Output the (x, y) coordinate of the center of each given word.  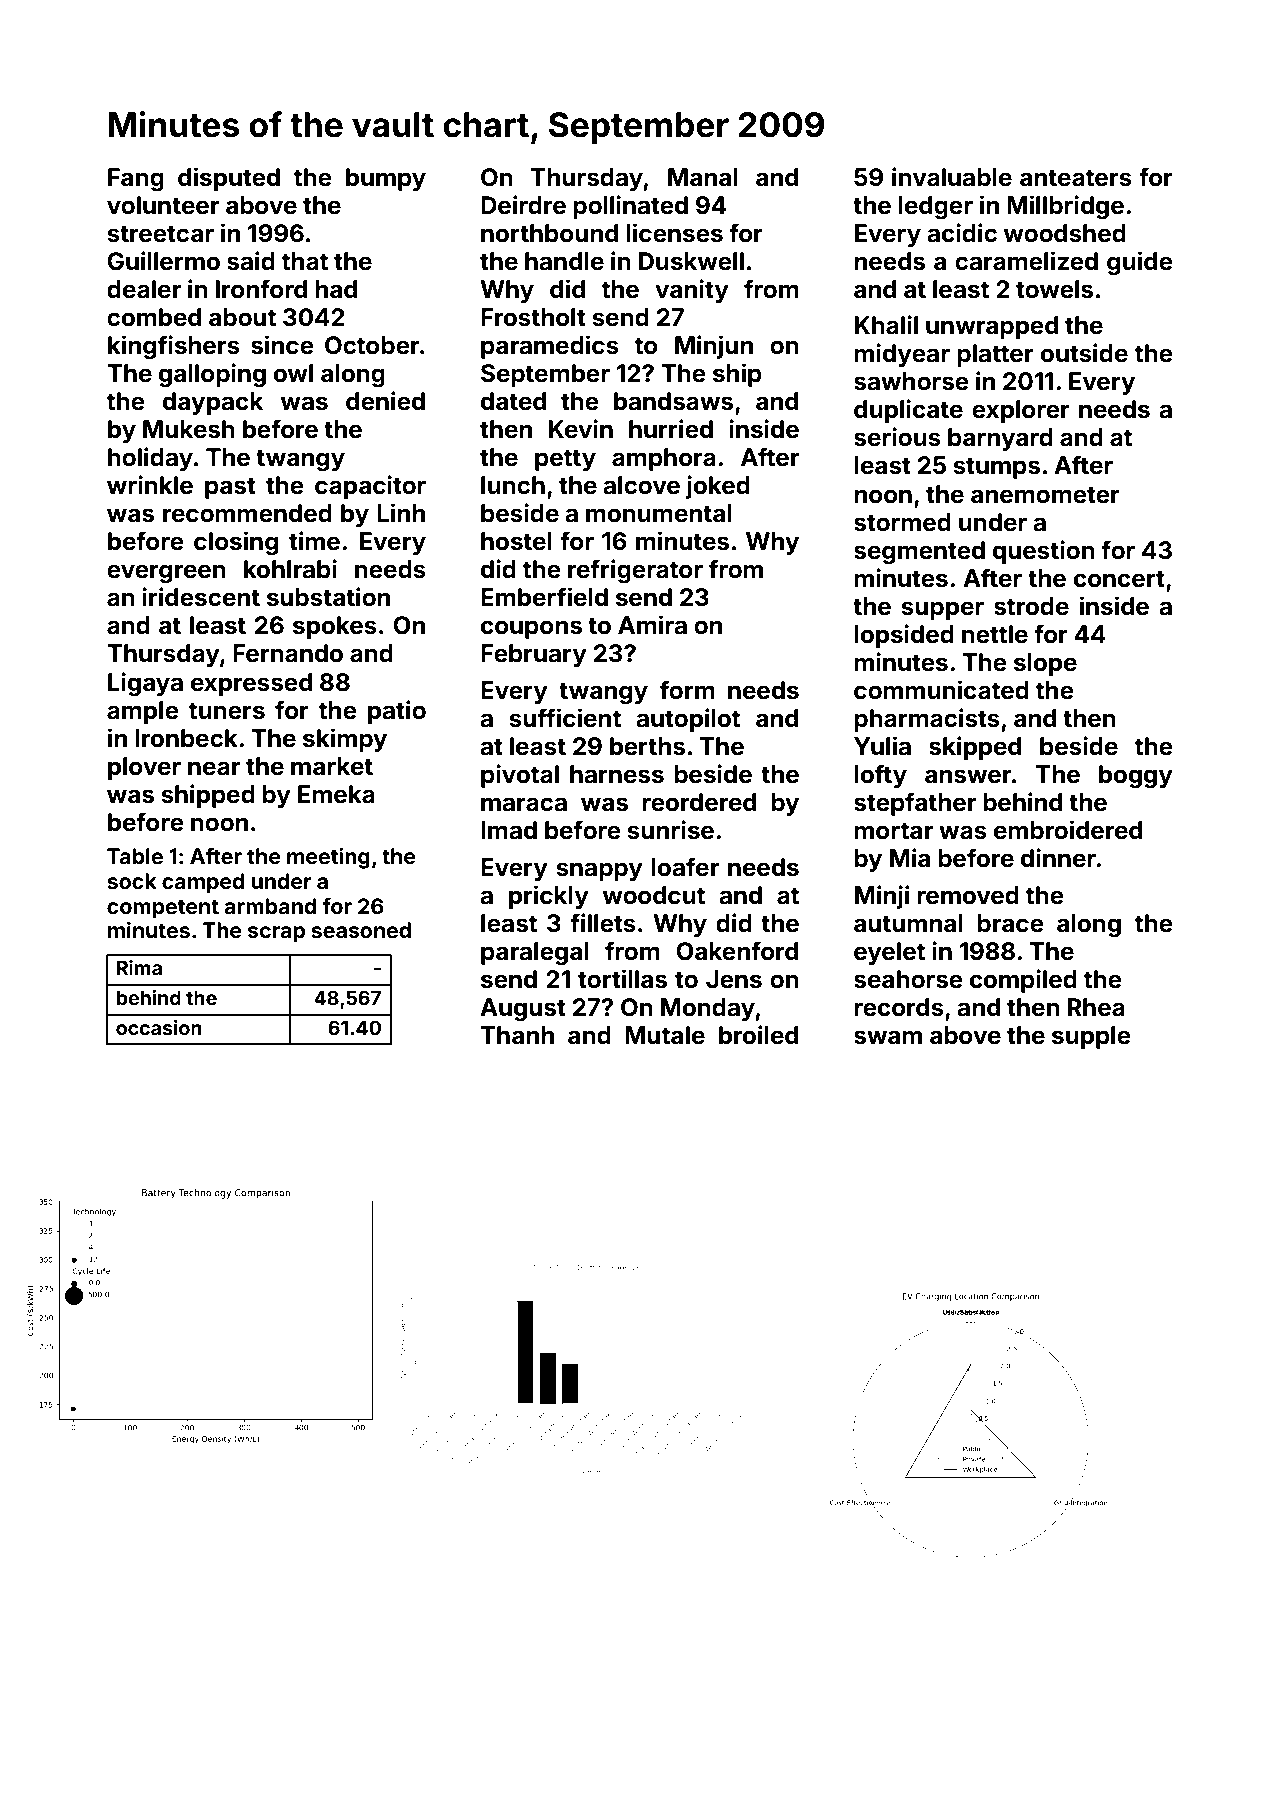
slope (1045, 664)
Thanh (517, 1035)
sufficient (565, 718)
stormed (902, 522)
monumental (659, 513)
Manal (703, 177)
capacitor (370, 487)
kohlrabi (290, 569)
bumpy (386, 179)
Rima (139, 967)
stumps (996, 468)
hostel (516, 541)
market (332, 766)
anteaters (1076, 178)
